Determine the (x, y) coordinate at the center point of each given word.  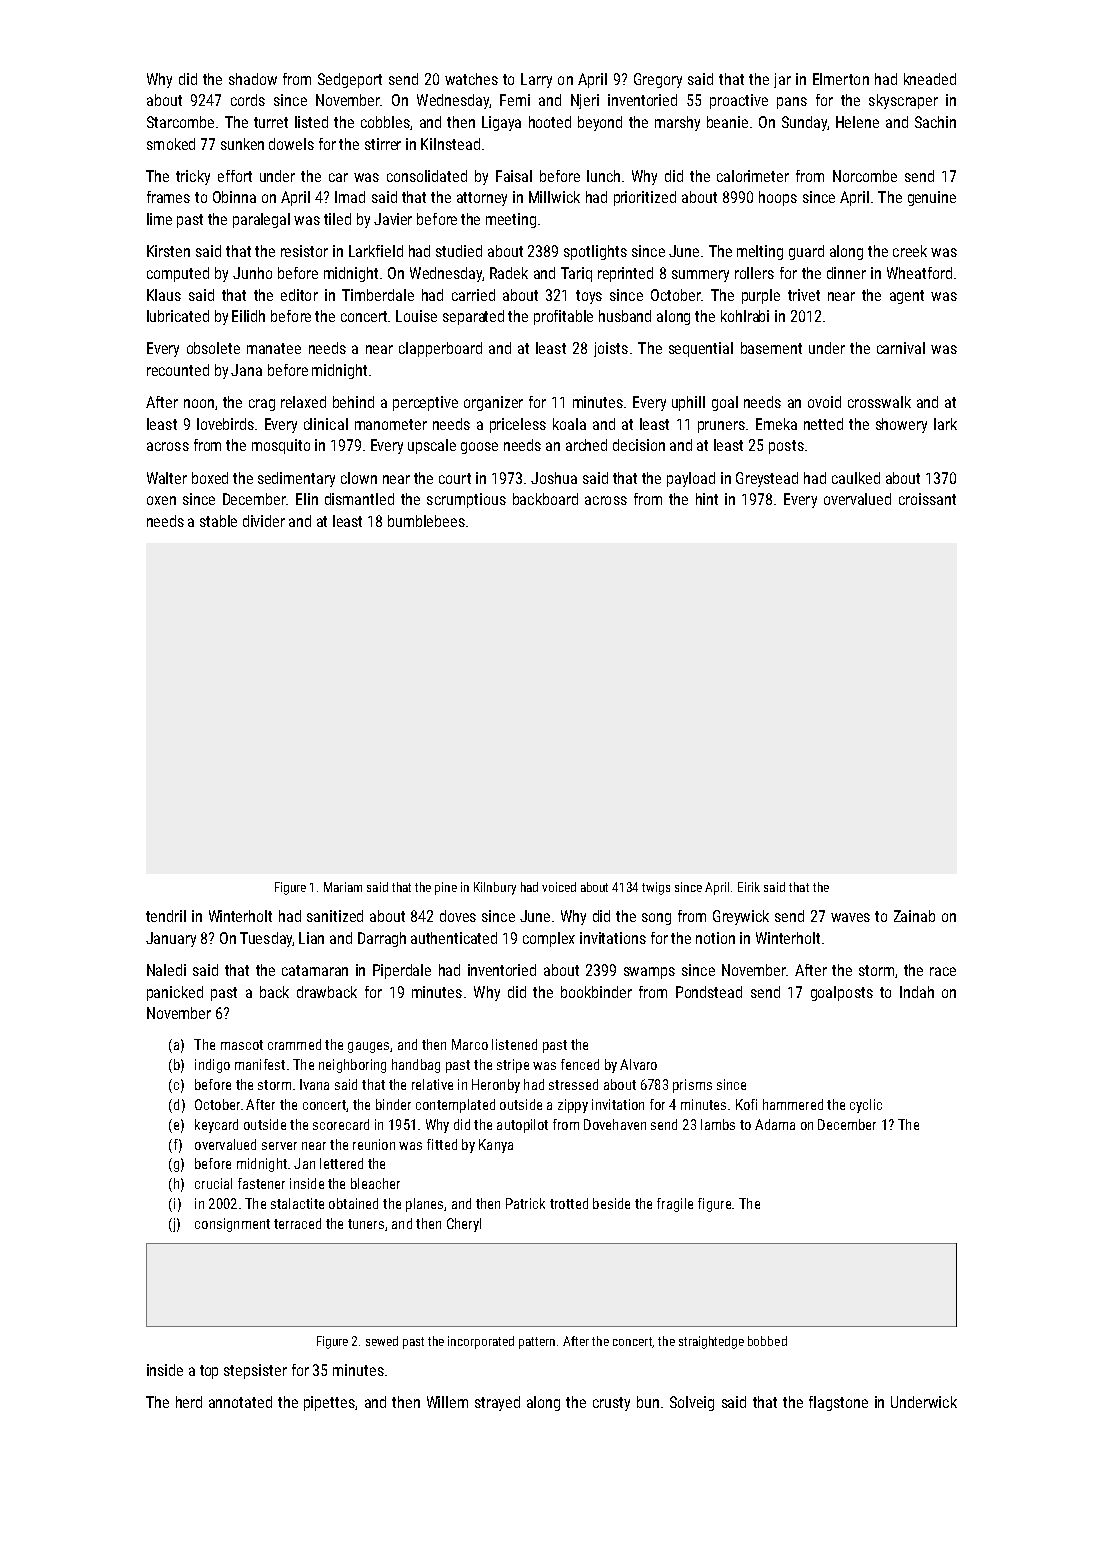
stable (218, 521)
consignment (232, 1225)
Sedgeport (350, 80)
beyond (600, 123)
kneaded (930, 79)
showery (901, 425)
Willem (447, 1402)
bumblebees (426, 521)
